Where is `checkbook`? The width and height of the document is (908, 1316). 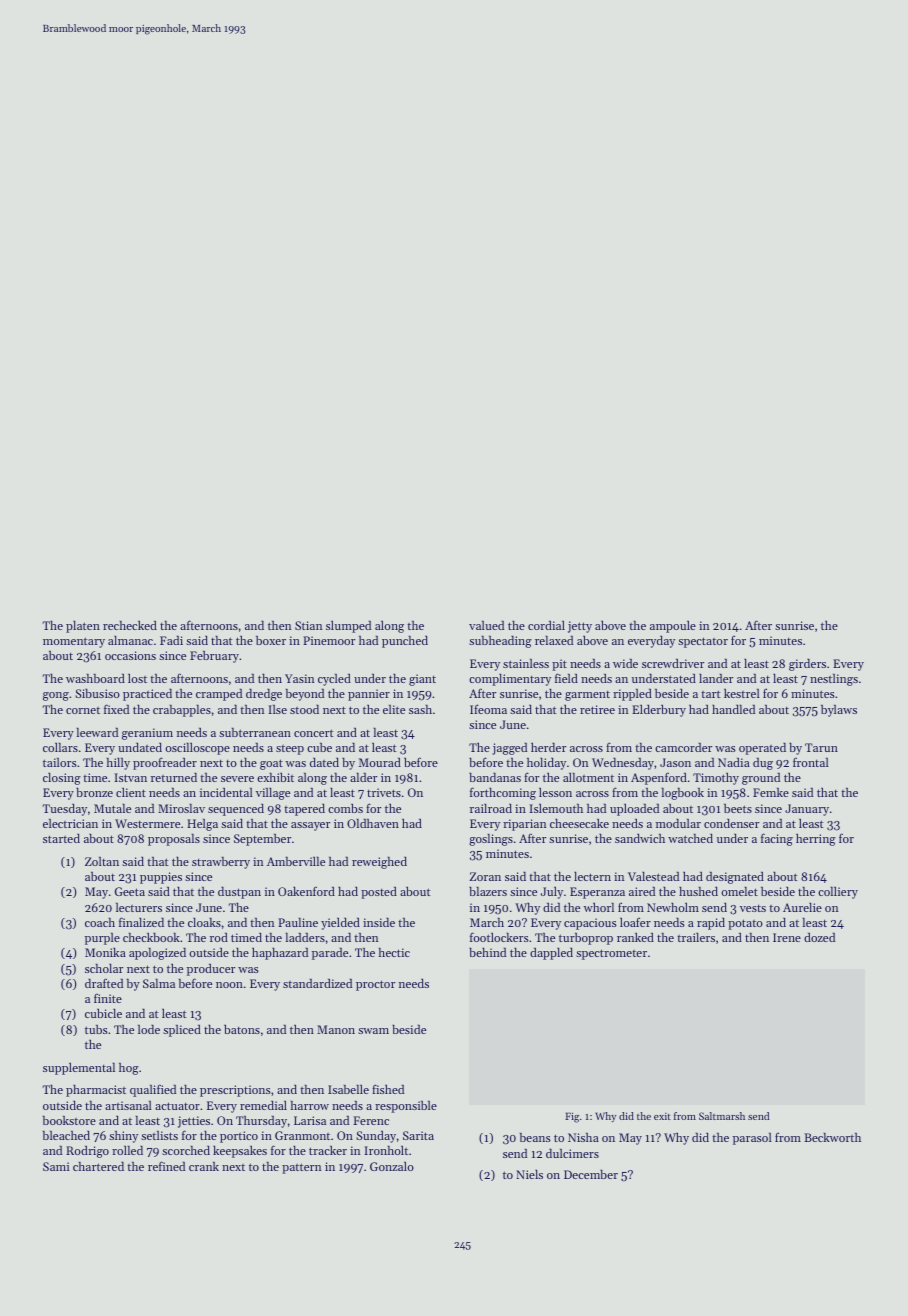
checkbook is located at coordinates (151, 937).
